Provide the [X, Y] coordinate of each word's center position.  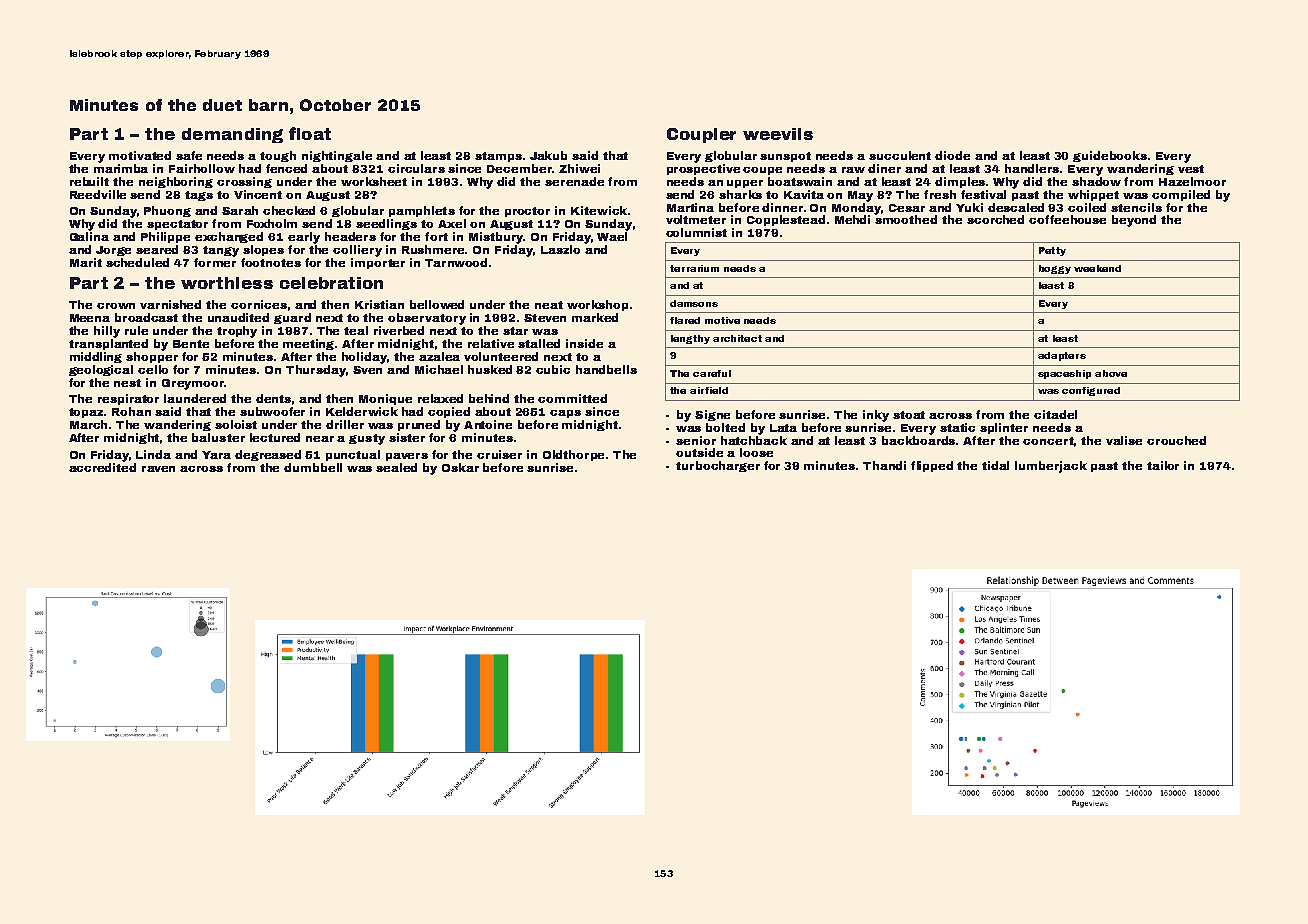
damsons [694, 303]
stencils [1136, 207]
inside [584, 343]
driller [345, 424]
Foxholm [272, 223]
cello [153, 369]
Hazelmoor [1192, 181]
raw [853, 170]
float [310, 133]
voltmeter [696, 219]
